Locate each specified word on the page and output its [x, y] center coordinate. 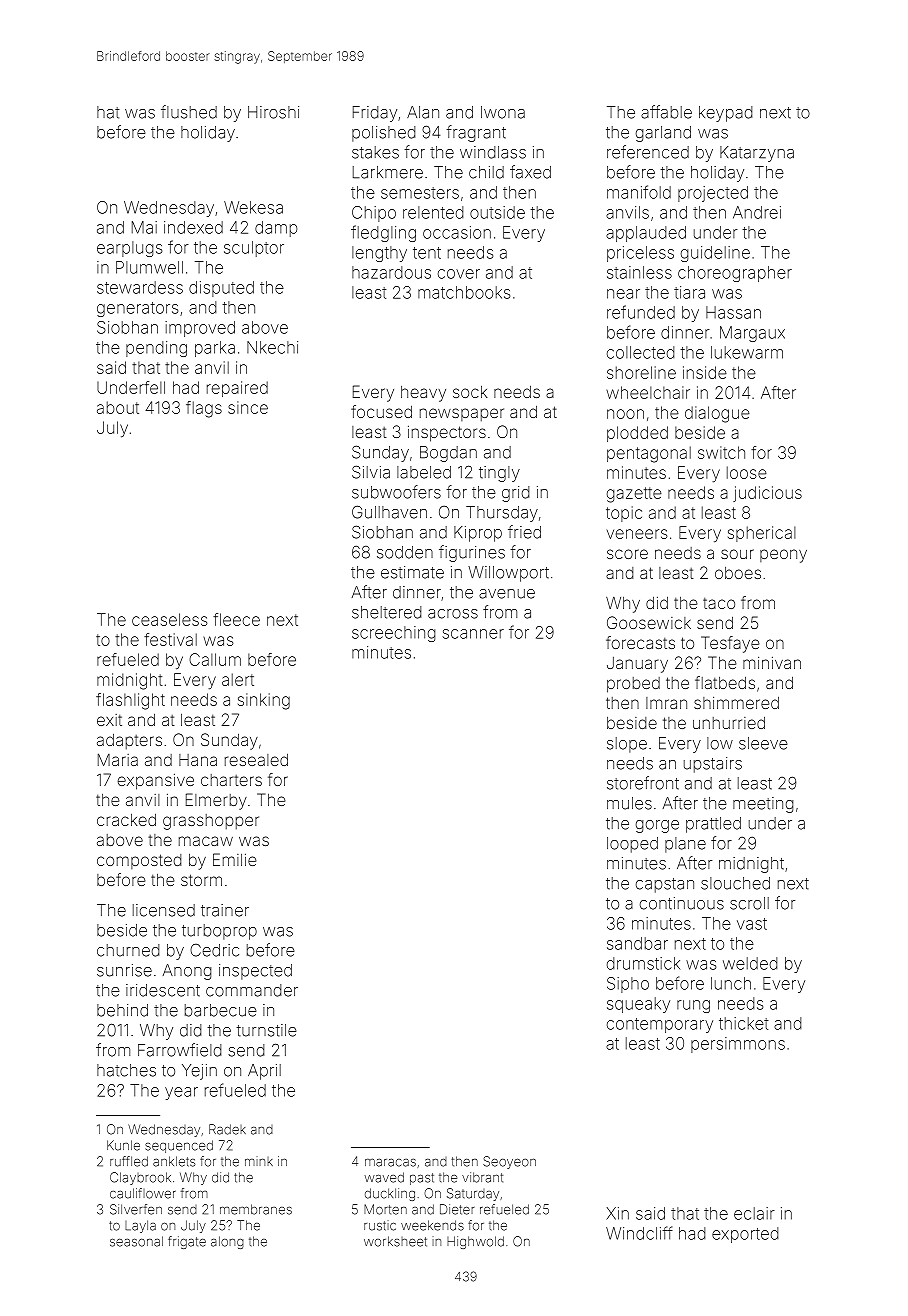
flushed [189, 112]
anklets [174, 1161]
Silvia [371, 472]
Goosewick [649, 622]
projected [713, 194]
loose [747, 472]
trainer [225, 910]
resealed [256, 759]
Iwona [503, 112]
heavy [423, 394]
